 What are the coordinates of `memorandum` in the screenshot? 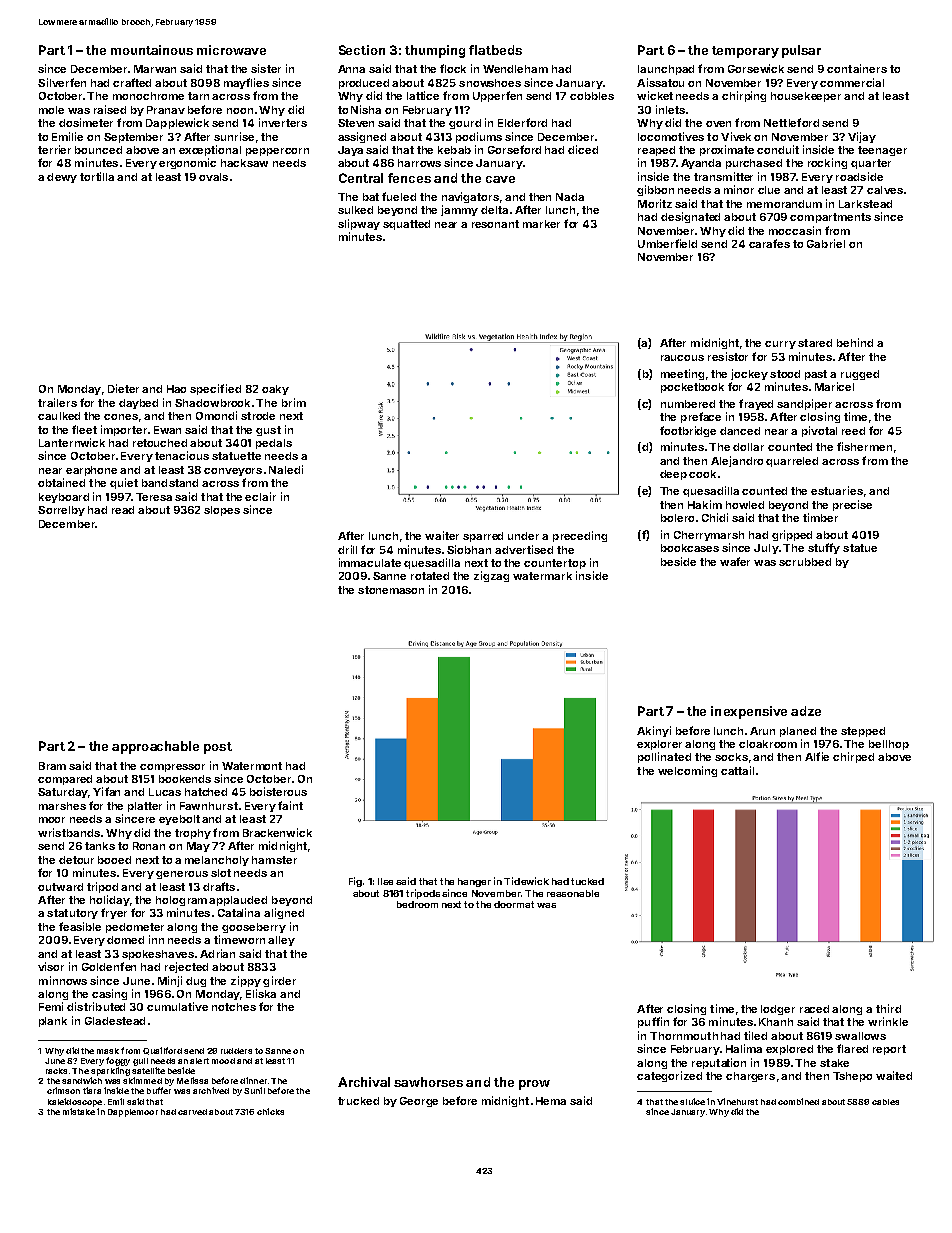 It's located at (784, 204).
